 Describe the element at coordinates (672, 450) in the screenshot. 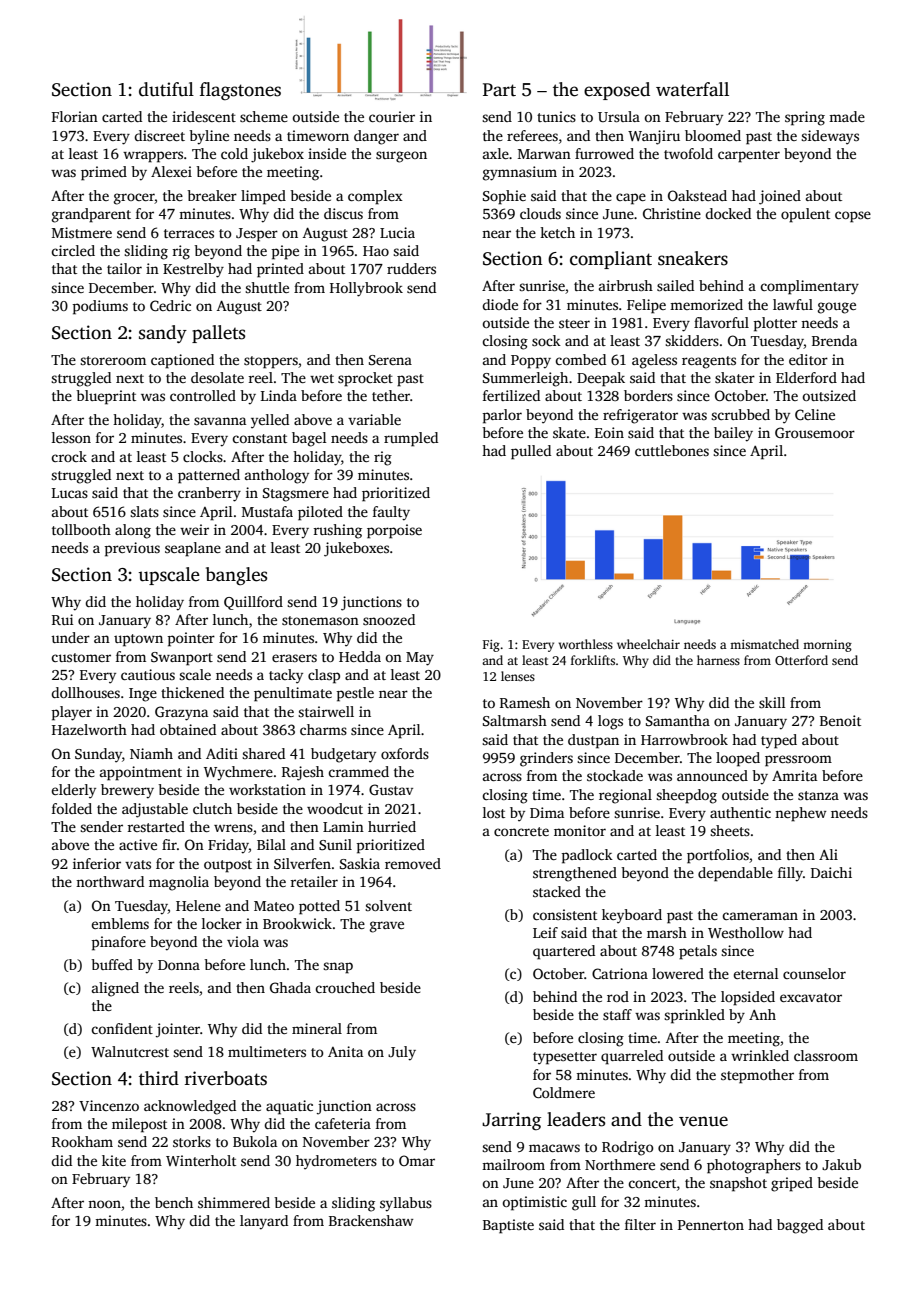

I see `cuttlebones` at that location.
